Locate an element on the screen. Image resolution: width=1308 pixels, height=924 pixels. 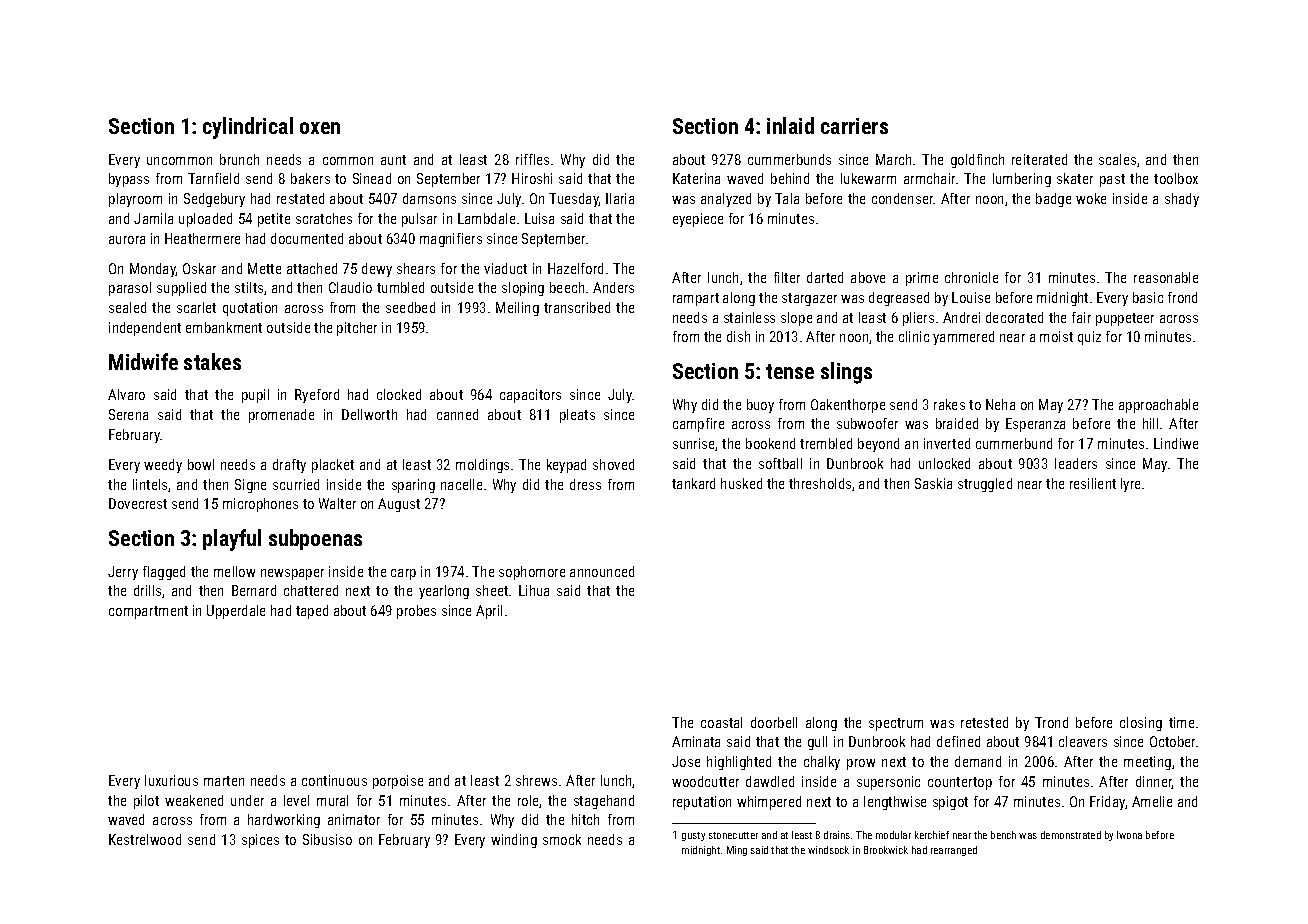
brunch is located at coordinates (239, 159).
